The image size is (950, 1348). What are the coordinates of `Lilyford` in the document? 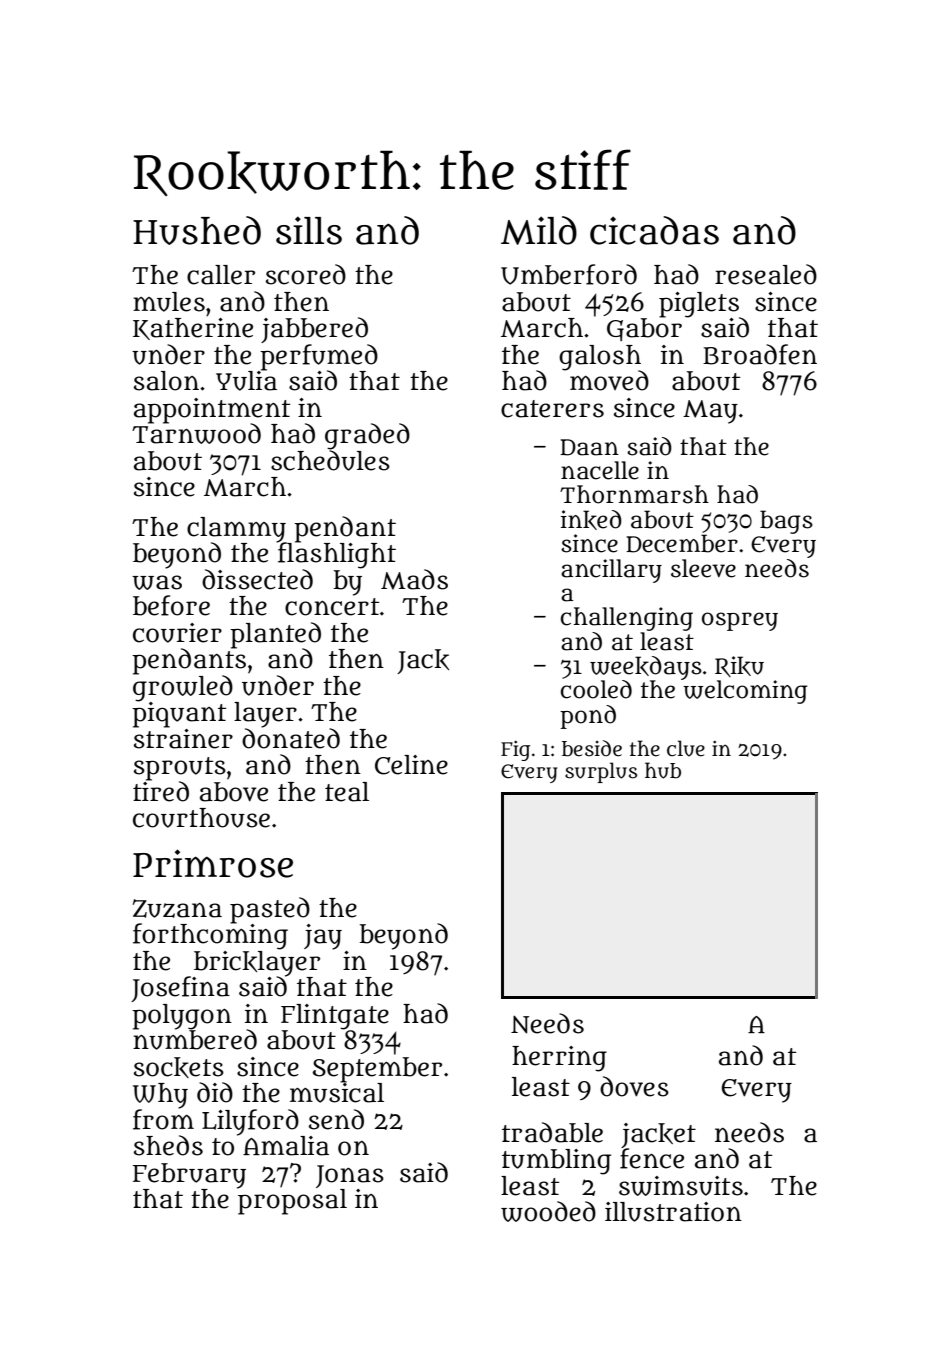 It's located at (250, 1122).
